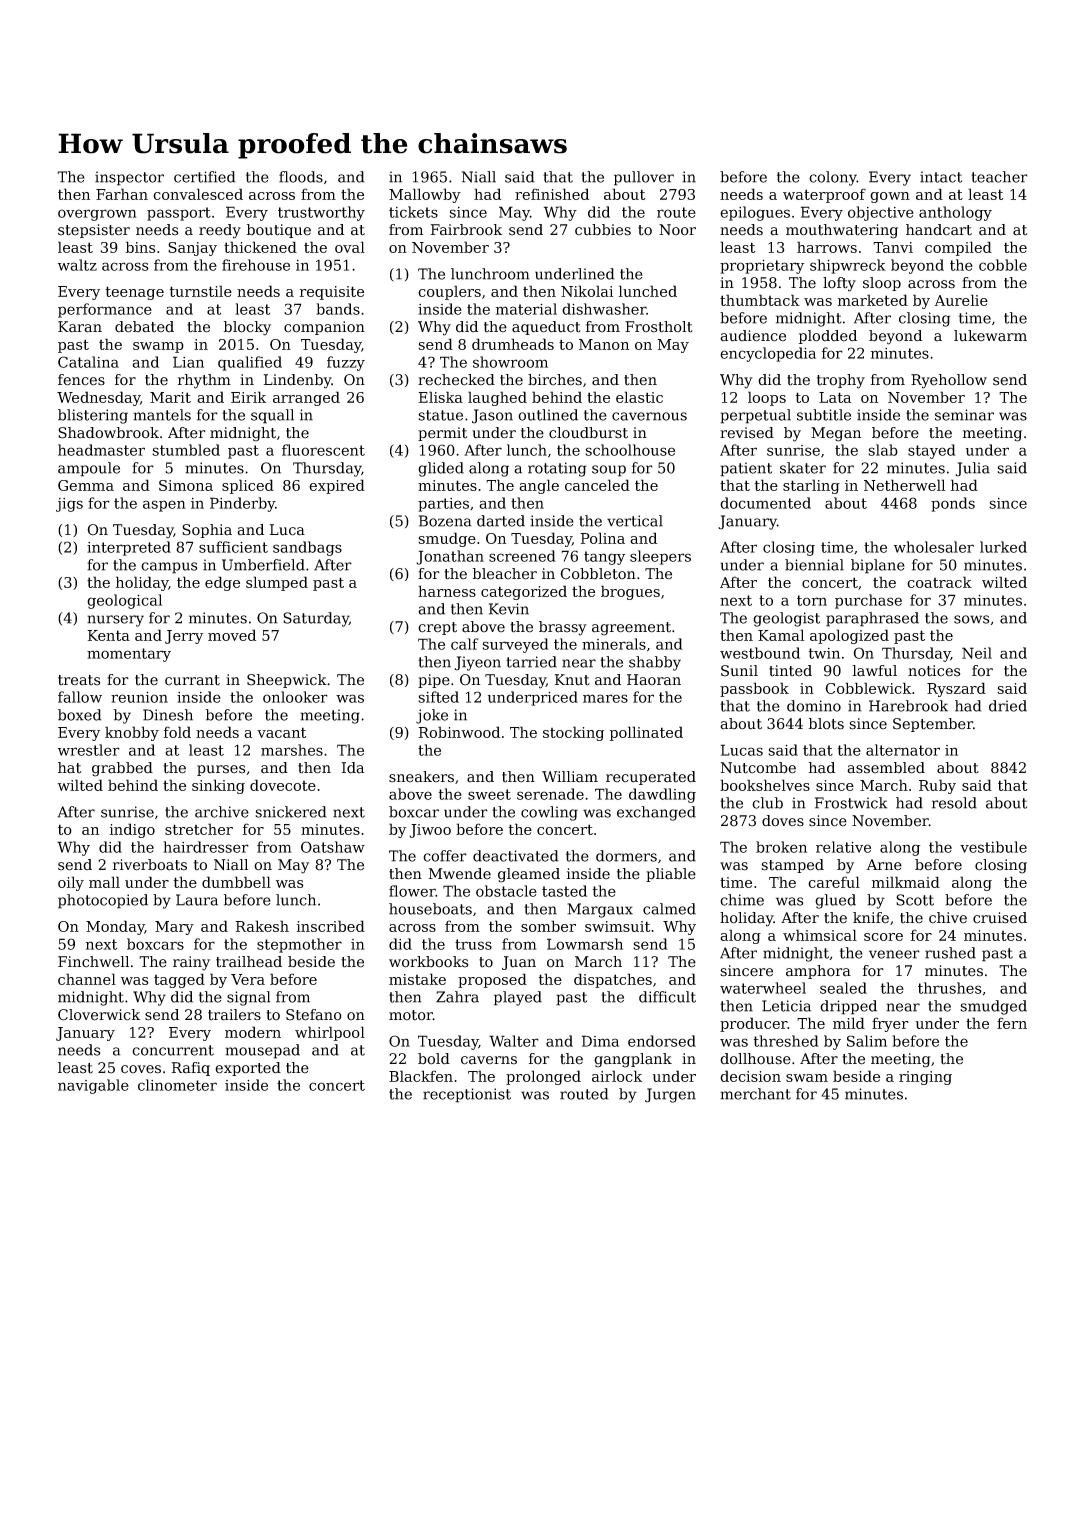 The height and width of the screenshot is (1534, 1085). I want to click on Mary, so click(174, 928).
